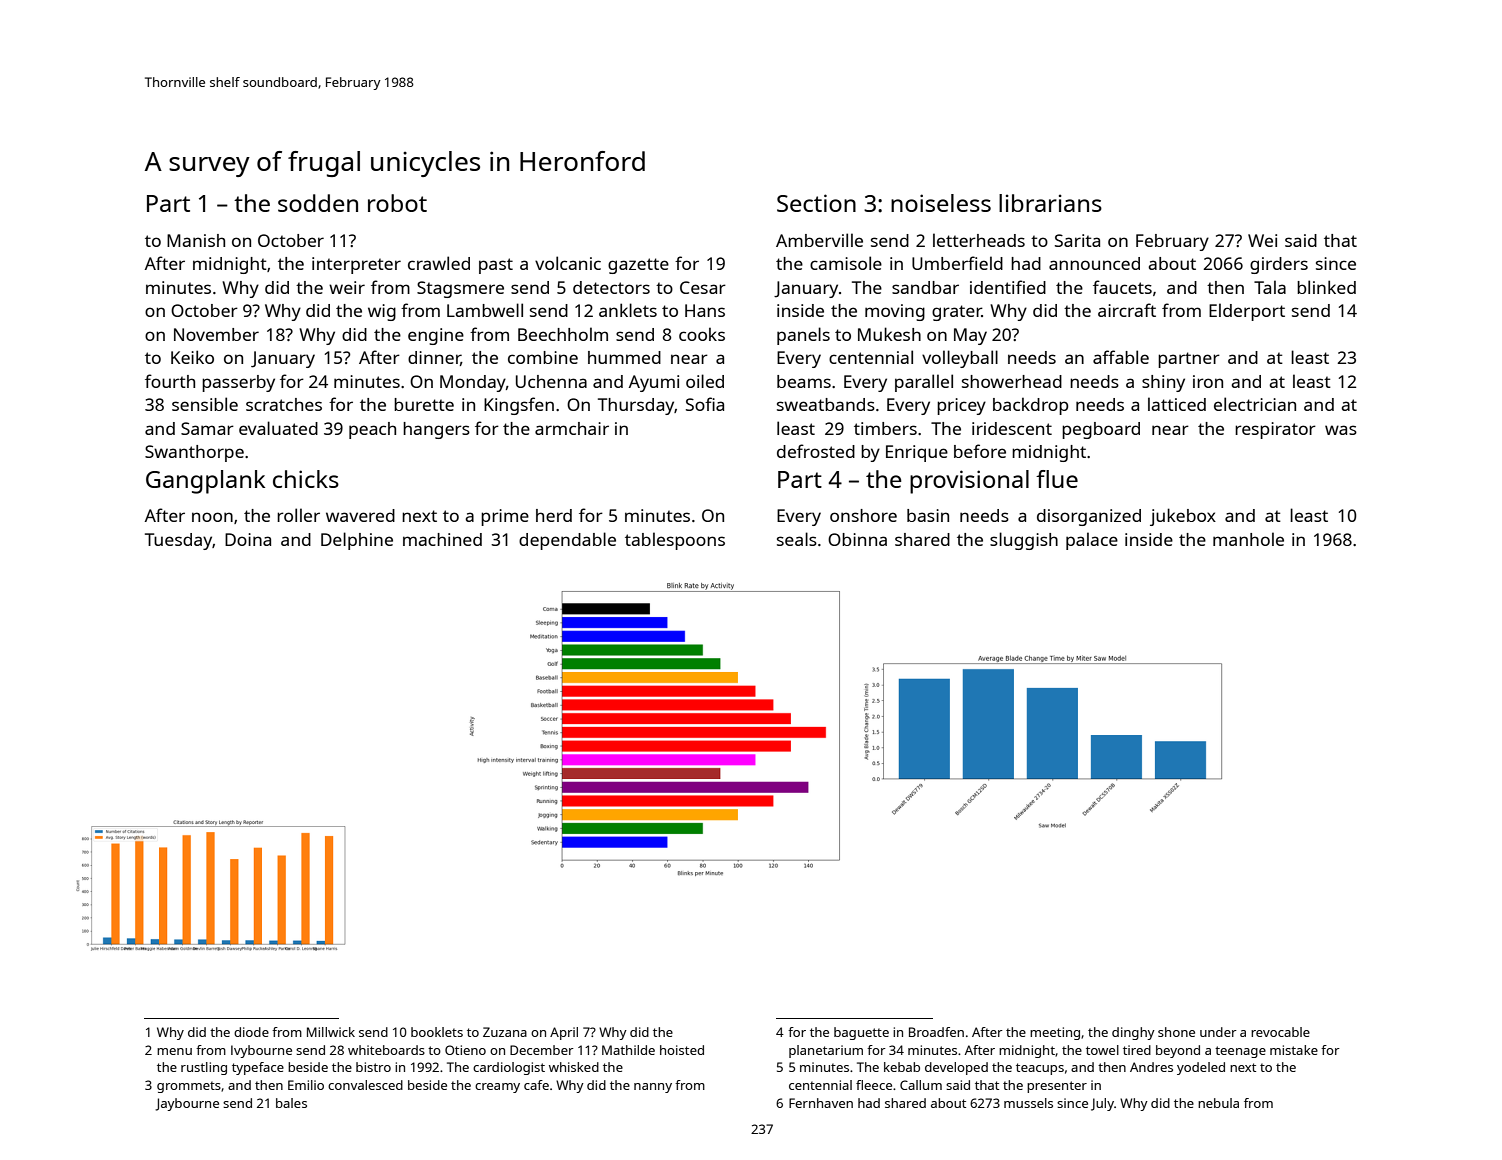  What do you see at coordinates (816, 203) in the image?
I see `Section` at bounding box center [816, 203].
